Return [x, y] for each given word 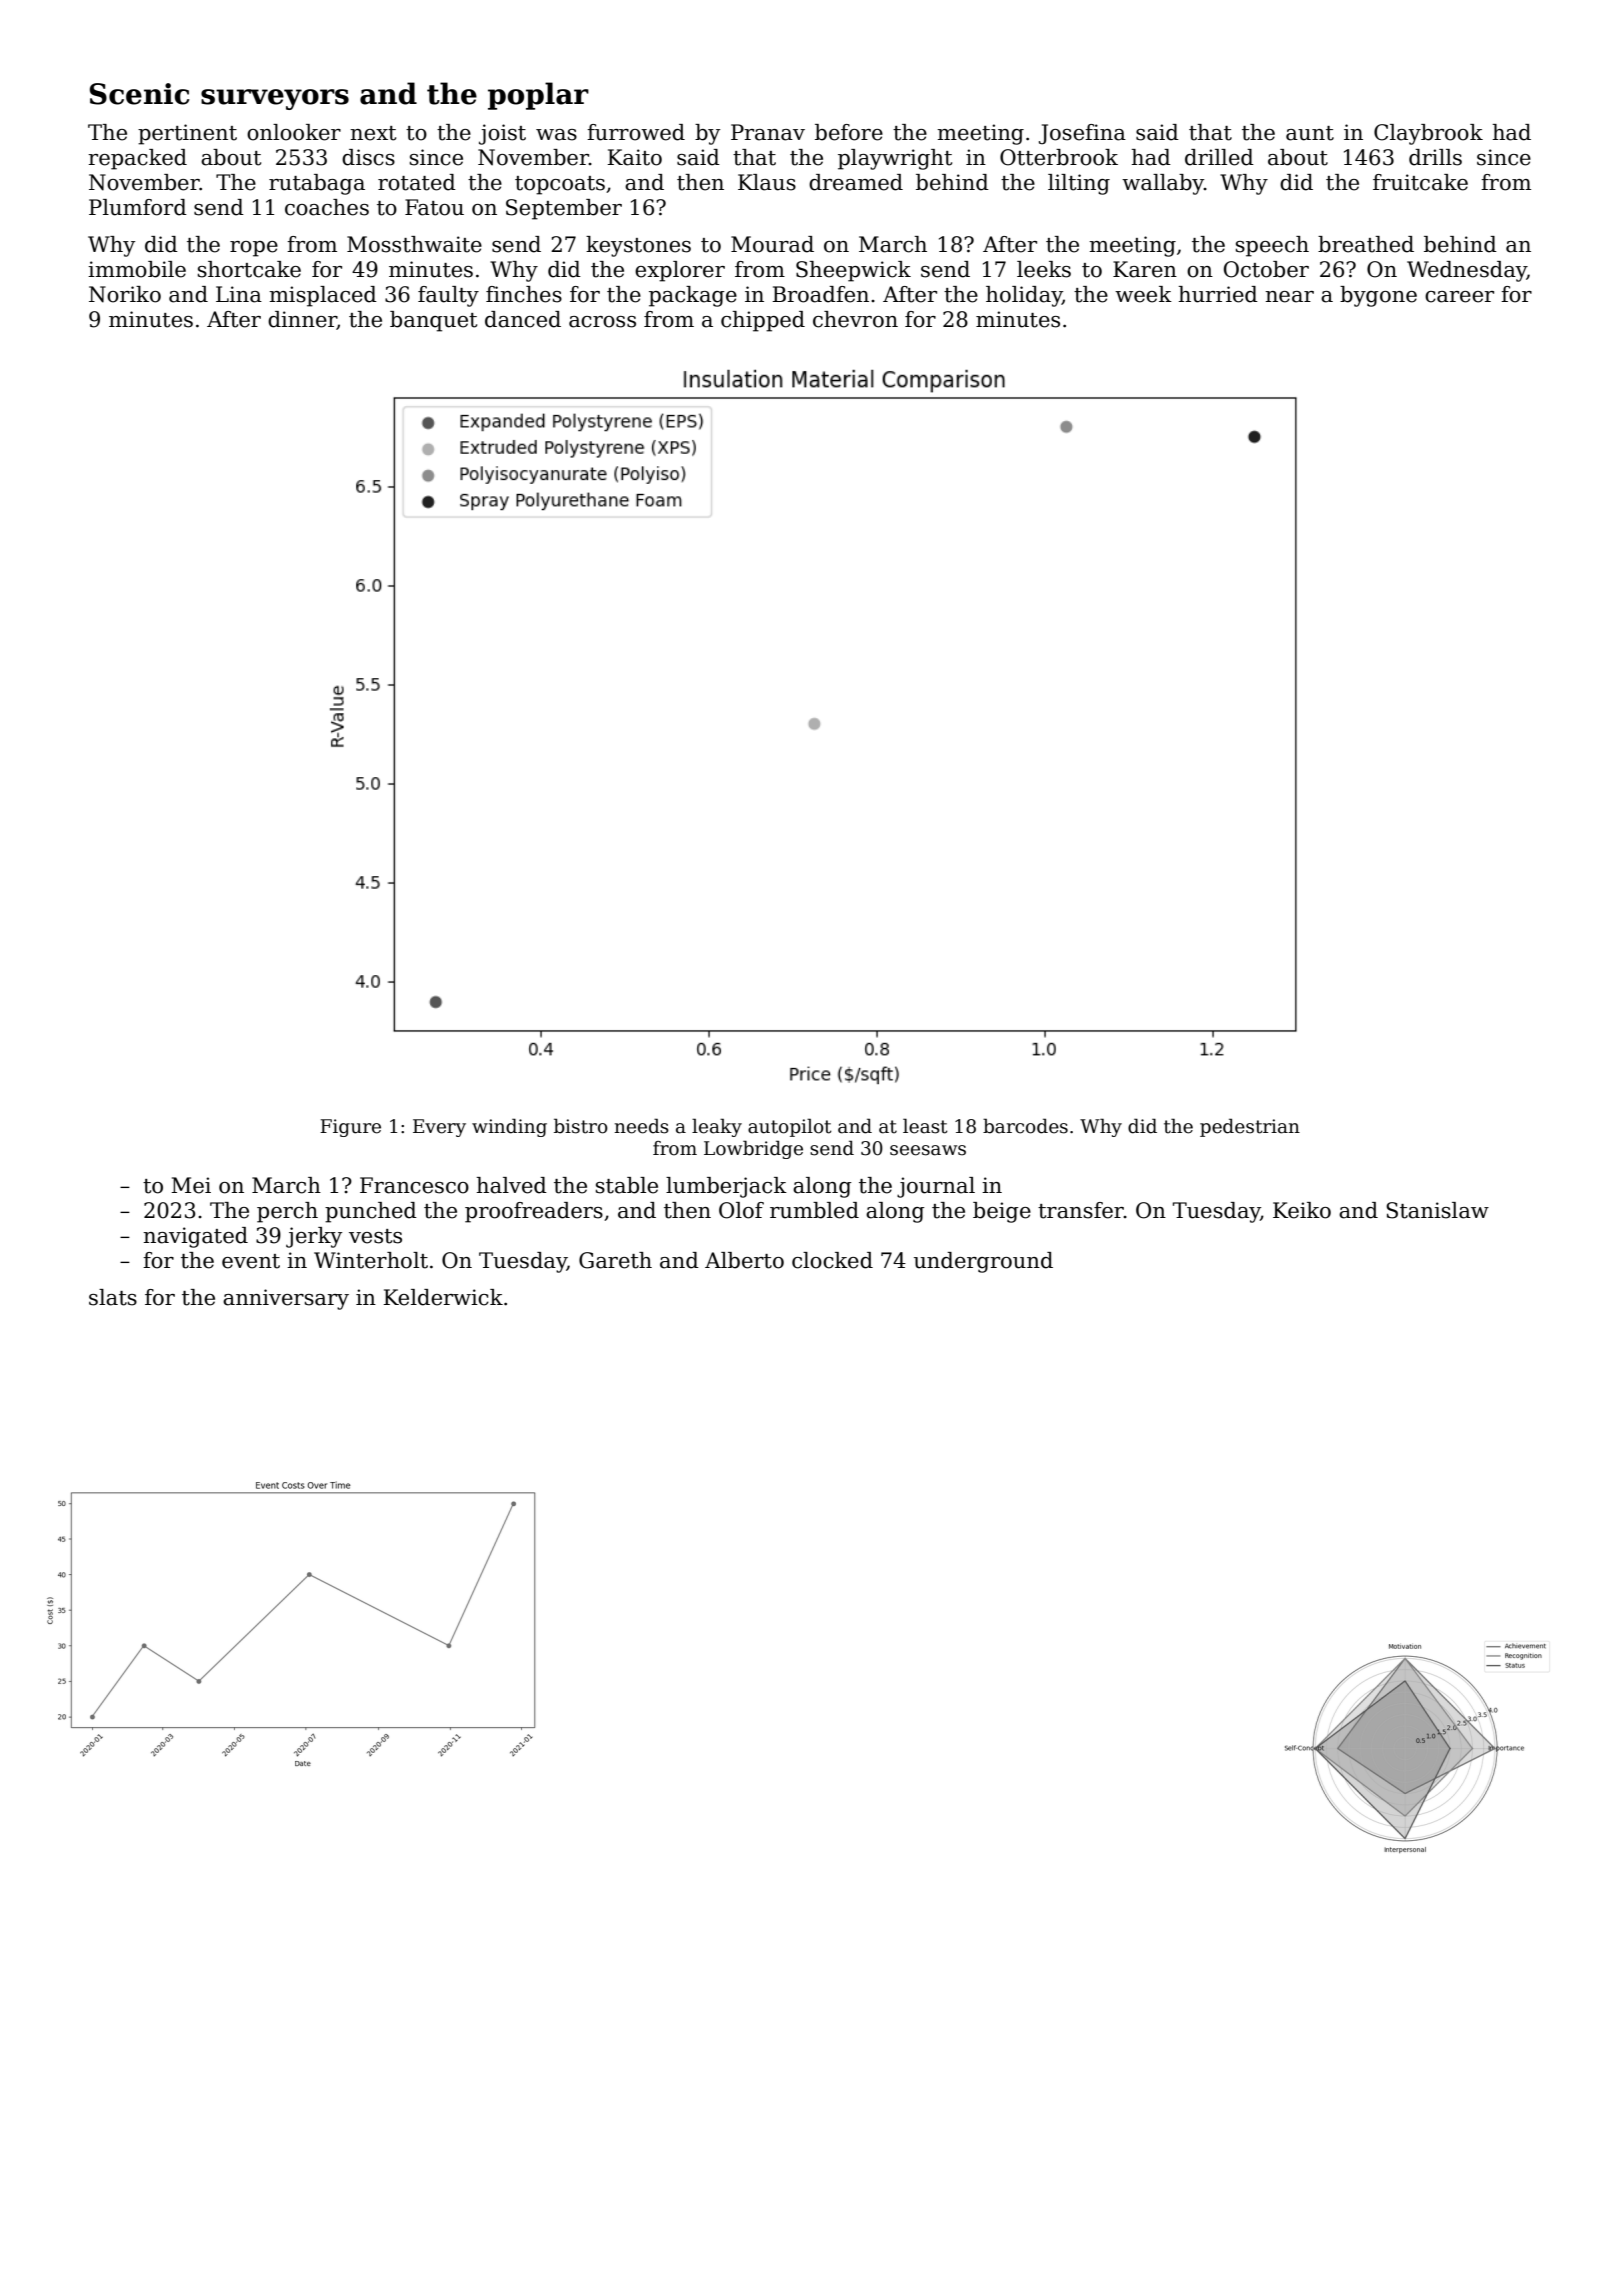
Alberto [744, 1260]
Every [439, 1128]
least [925, 1126]
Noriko [125, 294]
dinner [302, 320]
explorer [680, 271]
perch [287, 1212]
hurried [1218, 294]
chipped [763, 321]
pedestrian [1250, 1127]
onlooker [294, 132]
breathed [1366, 244]
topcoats [560, 185]
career [1459, 297]
